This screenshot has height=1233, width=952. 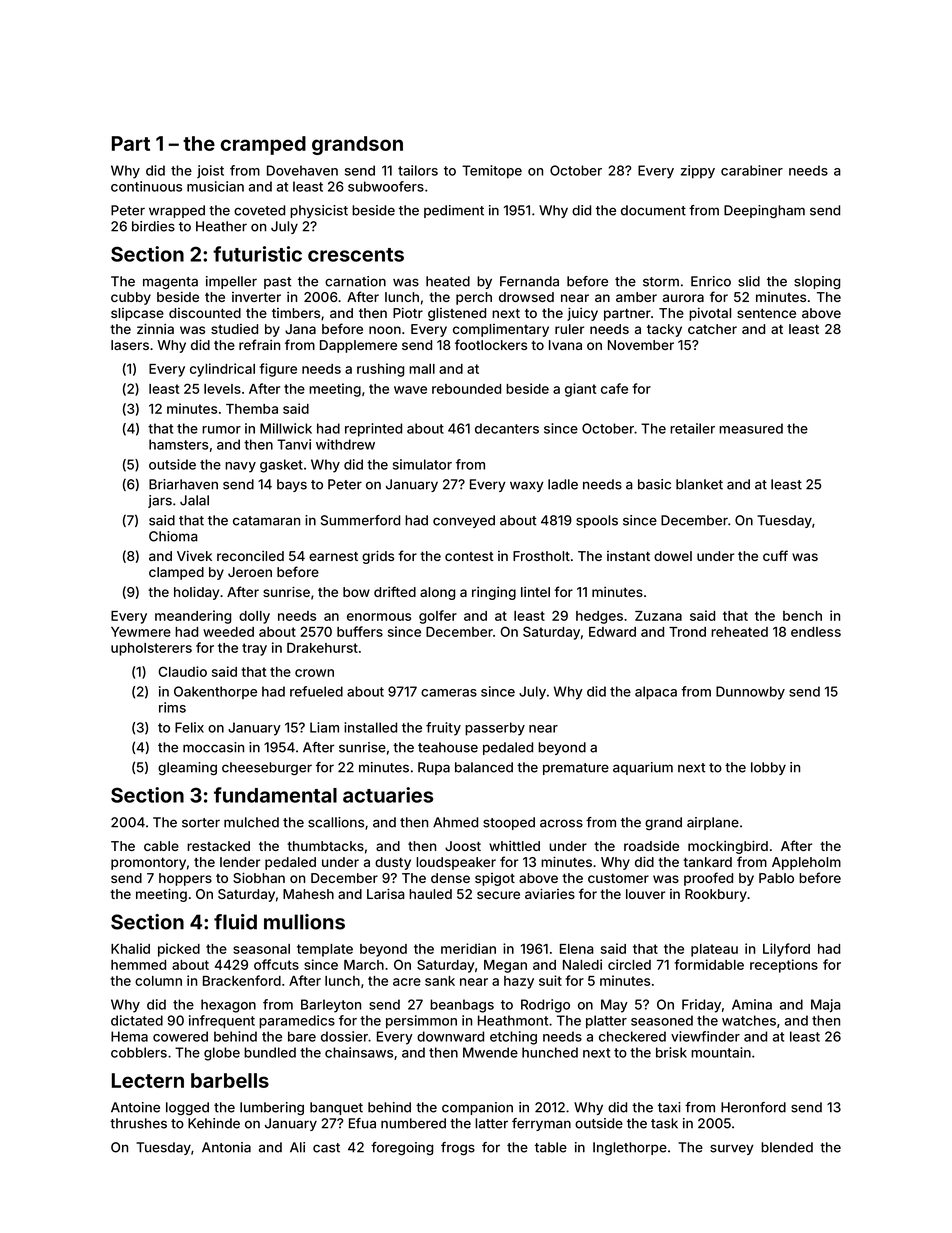 What do you see at coordinates (683, 298) in the screenshot?
I see `aurora` at bounding box center [683, 298].
